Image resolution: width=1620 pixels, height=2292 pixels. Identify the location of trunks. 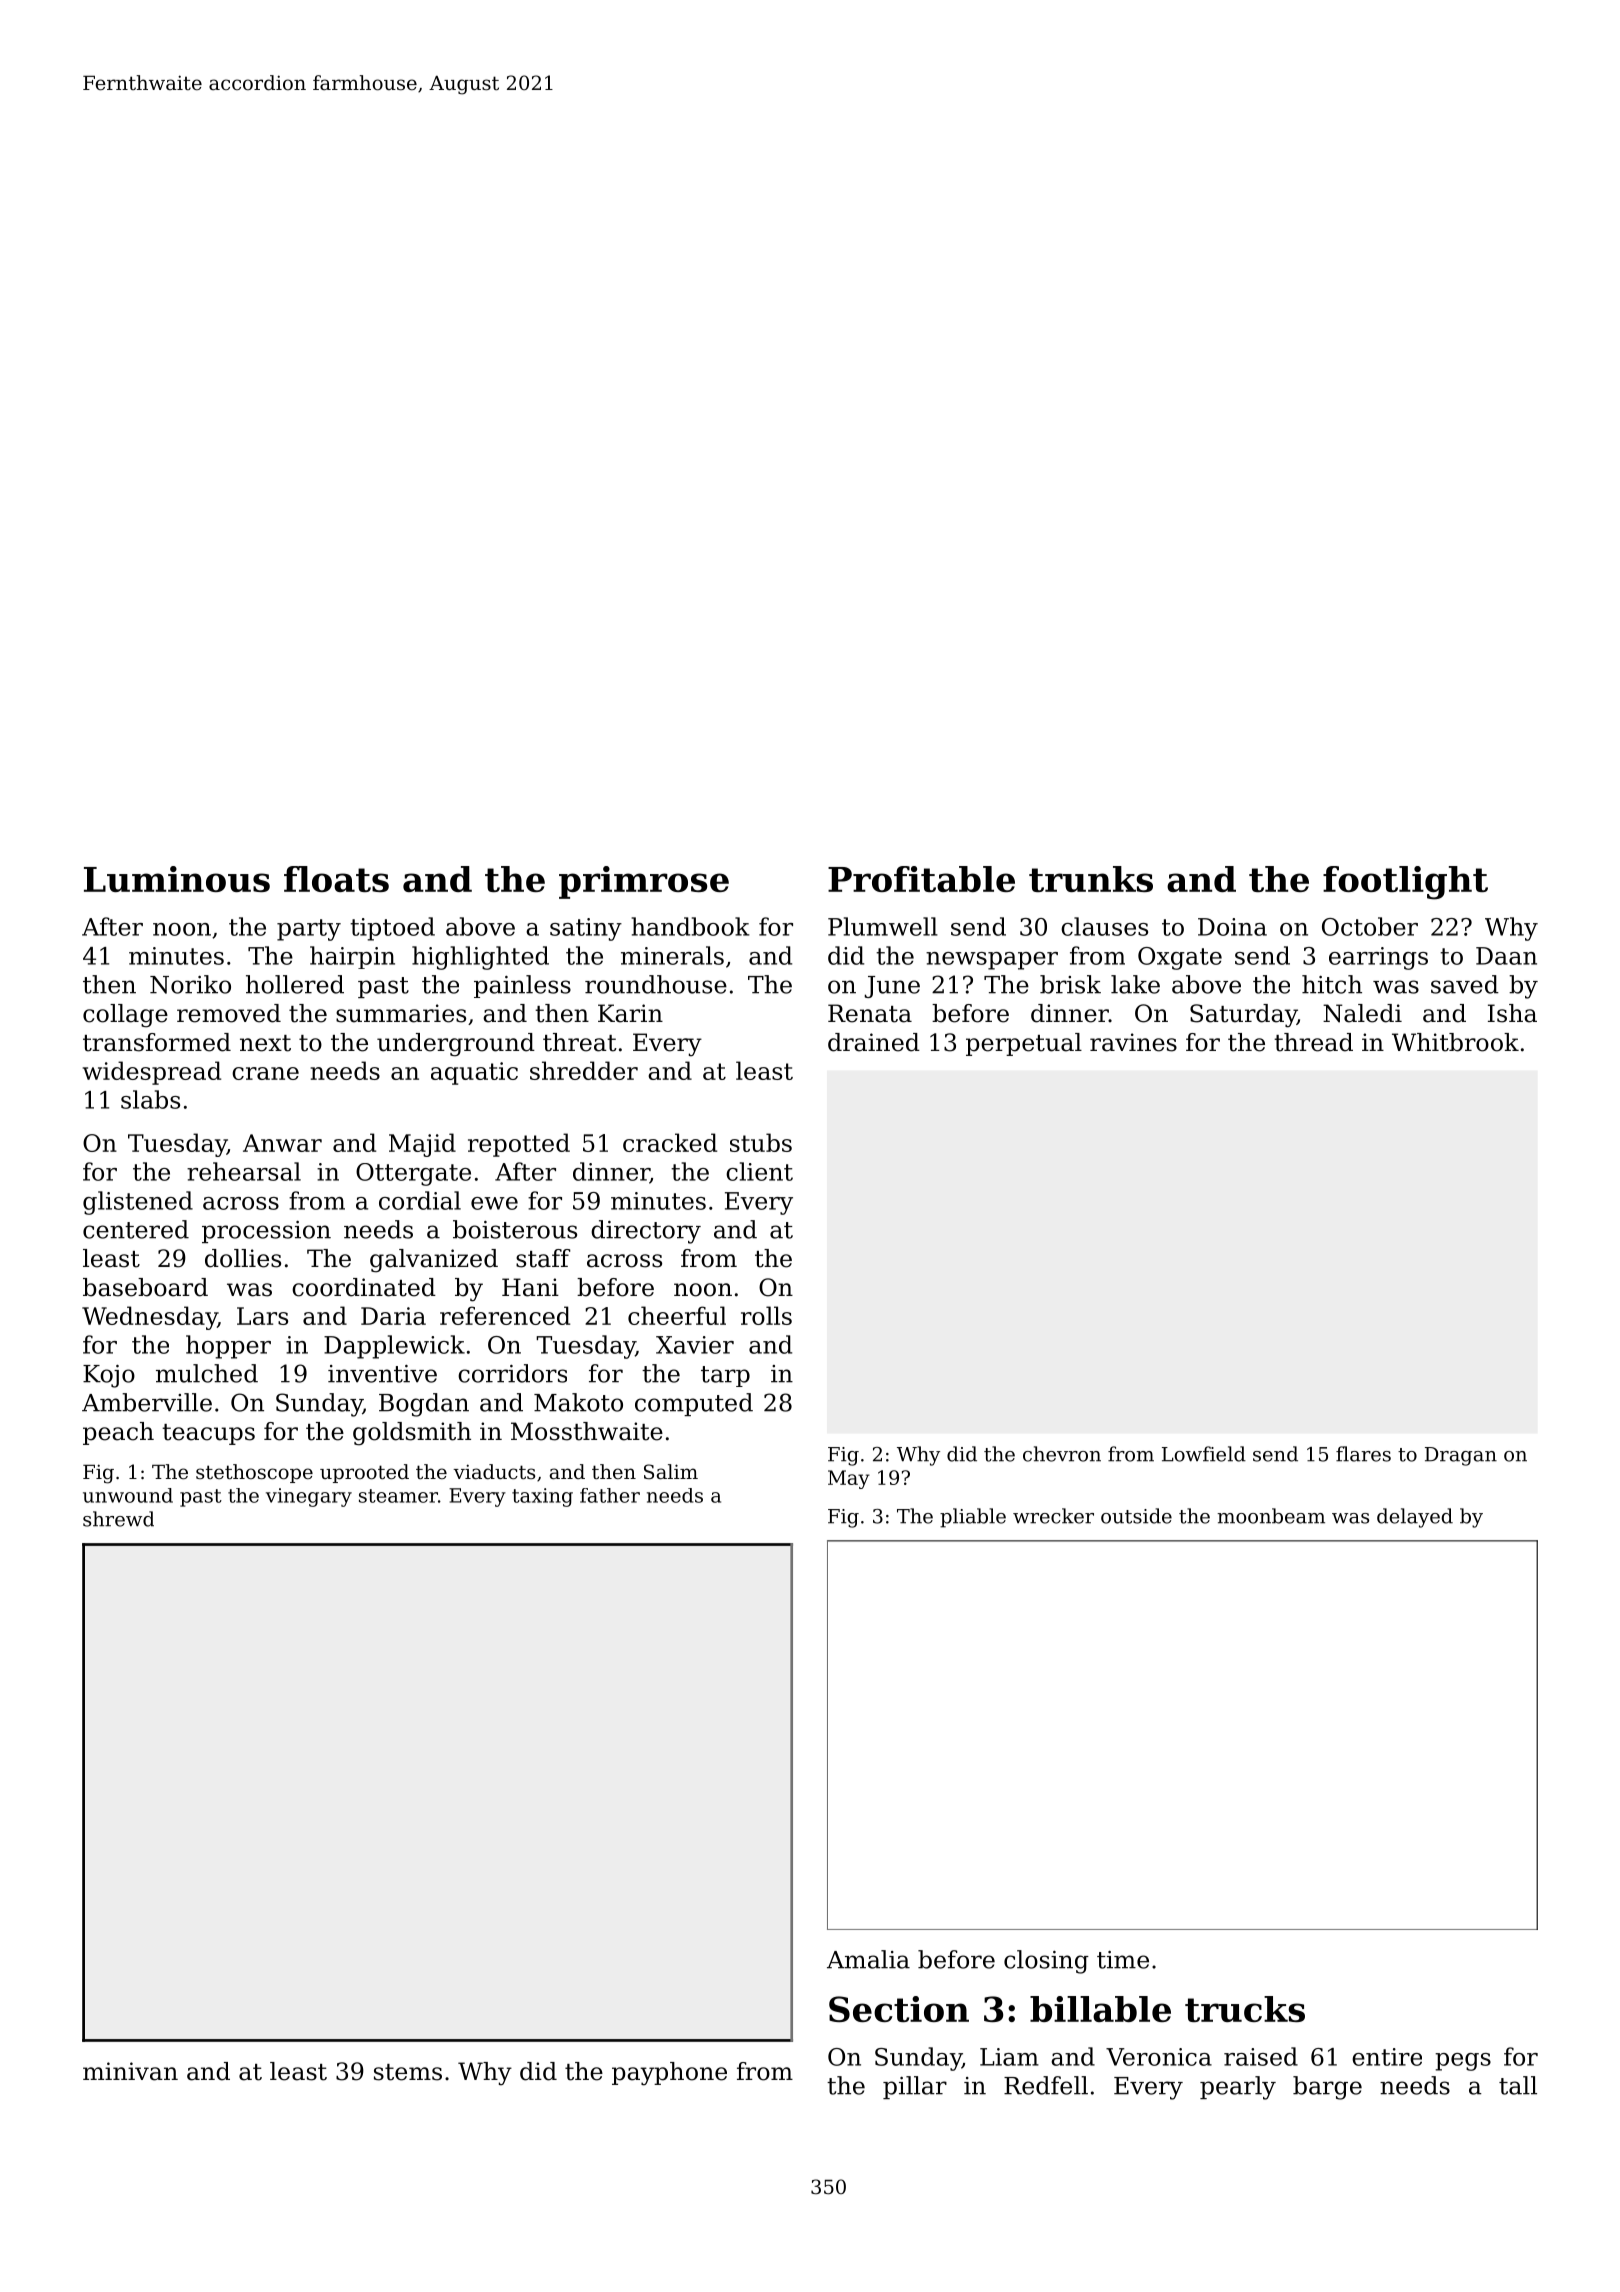
(1091, 879).
